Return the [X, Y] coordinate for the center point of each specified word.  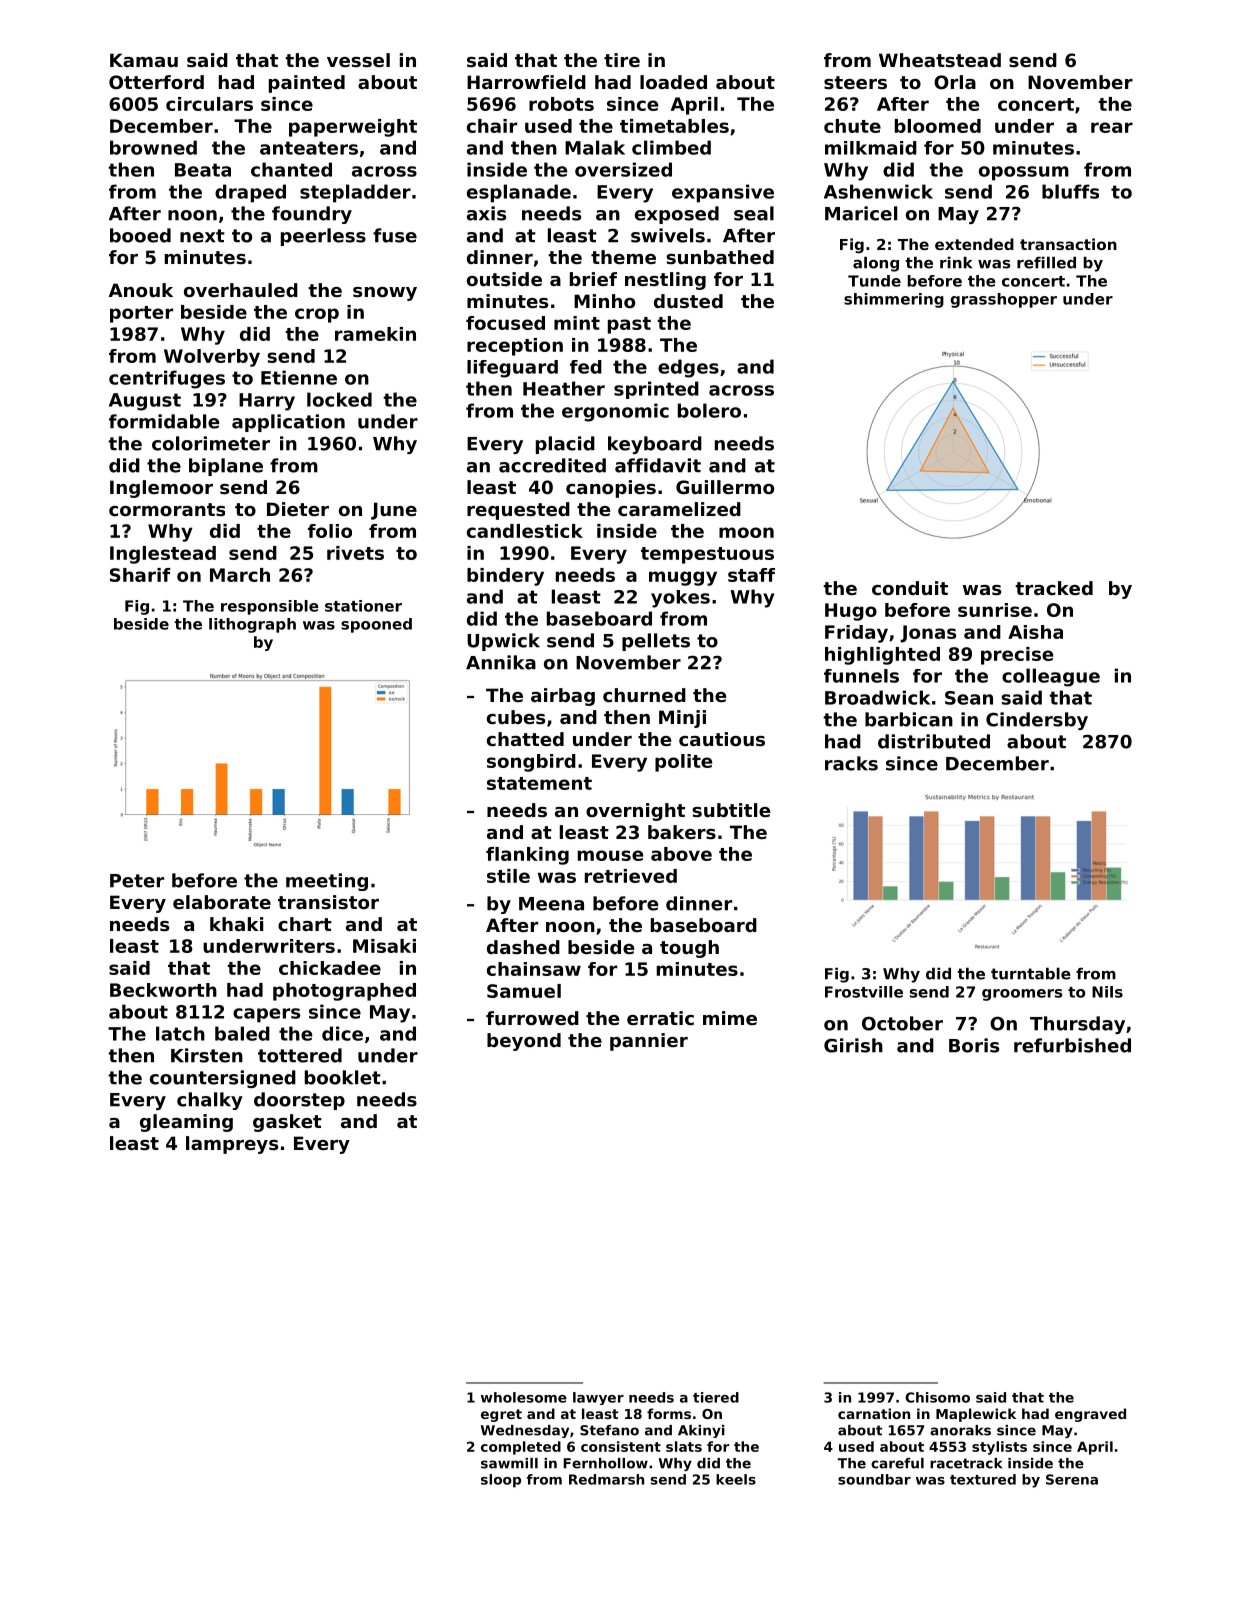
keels [736, 1479]
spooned [376, 625]
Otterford [156, 82]
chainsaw [534, 969]
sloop [501, 1481]
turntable [1030, 973]
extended [974, 244]
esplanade [519, 193]
